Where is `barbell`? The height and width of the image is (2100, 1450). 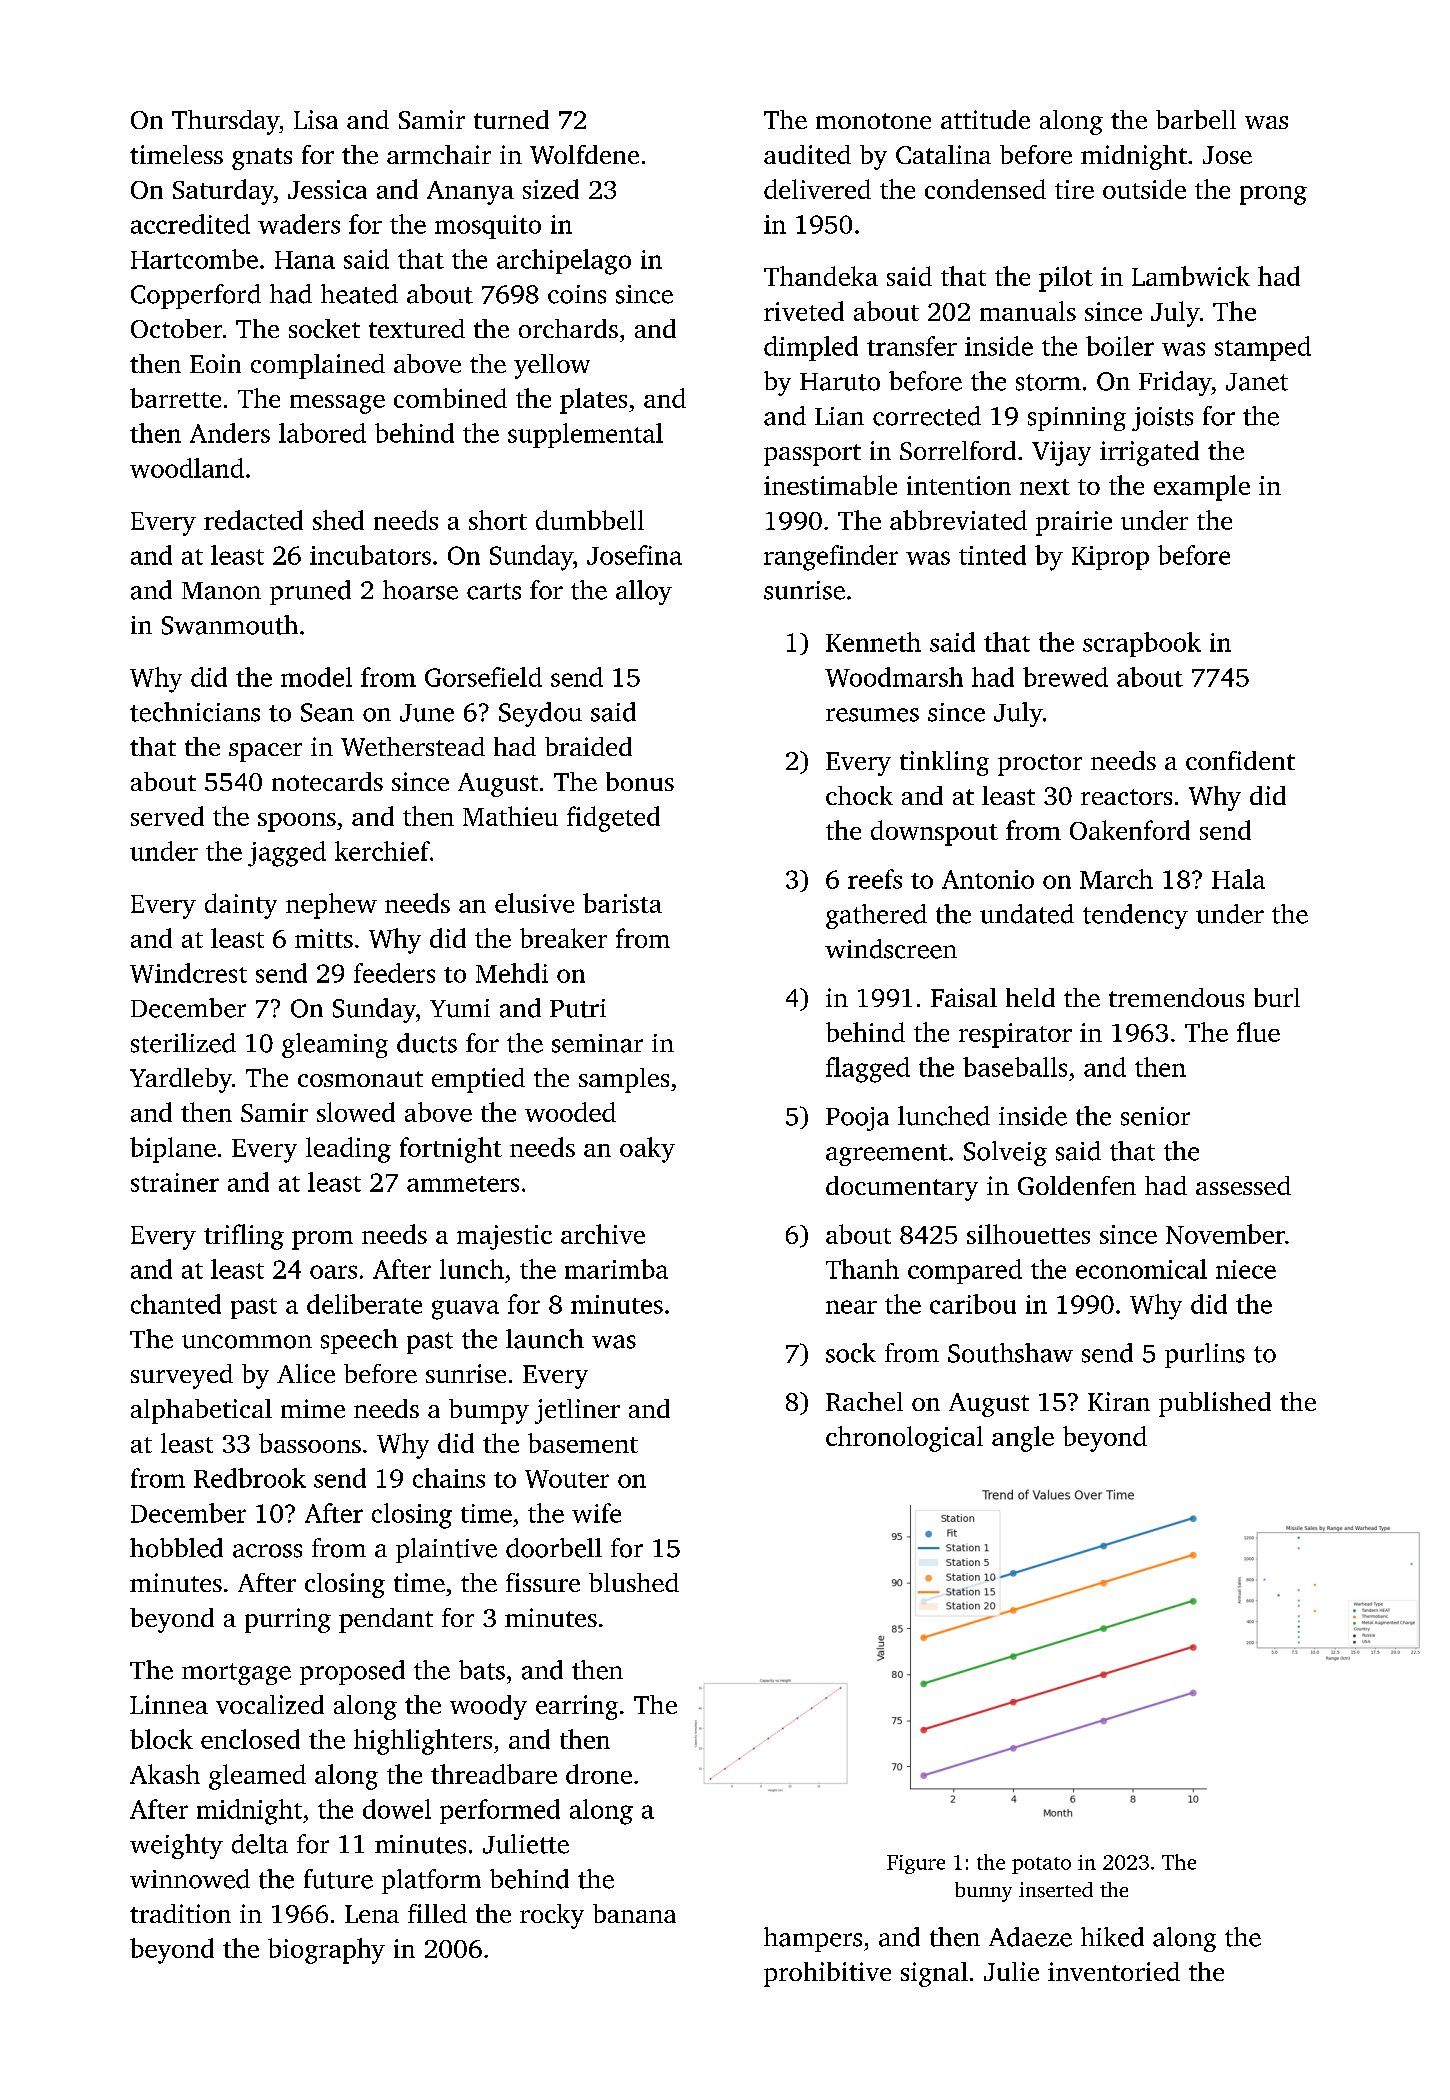
barbell is located at coordinates (1196, 119).
